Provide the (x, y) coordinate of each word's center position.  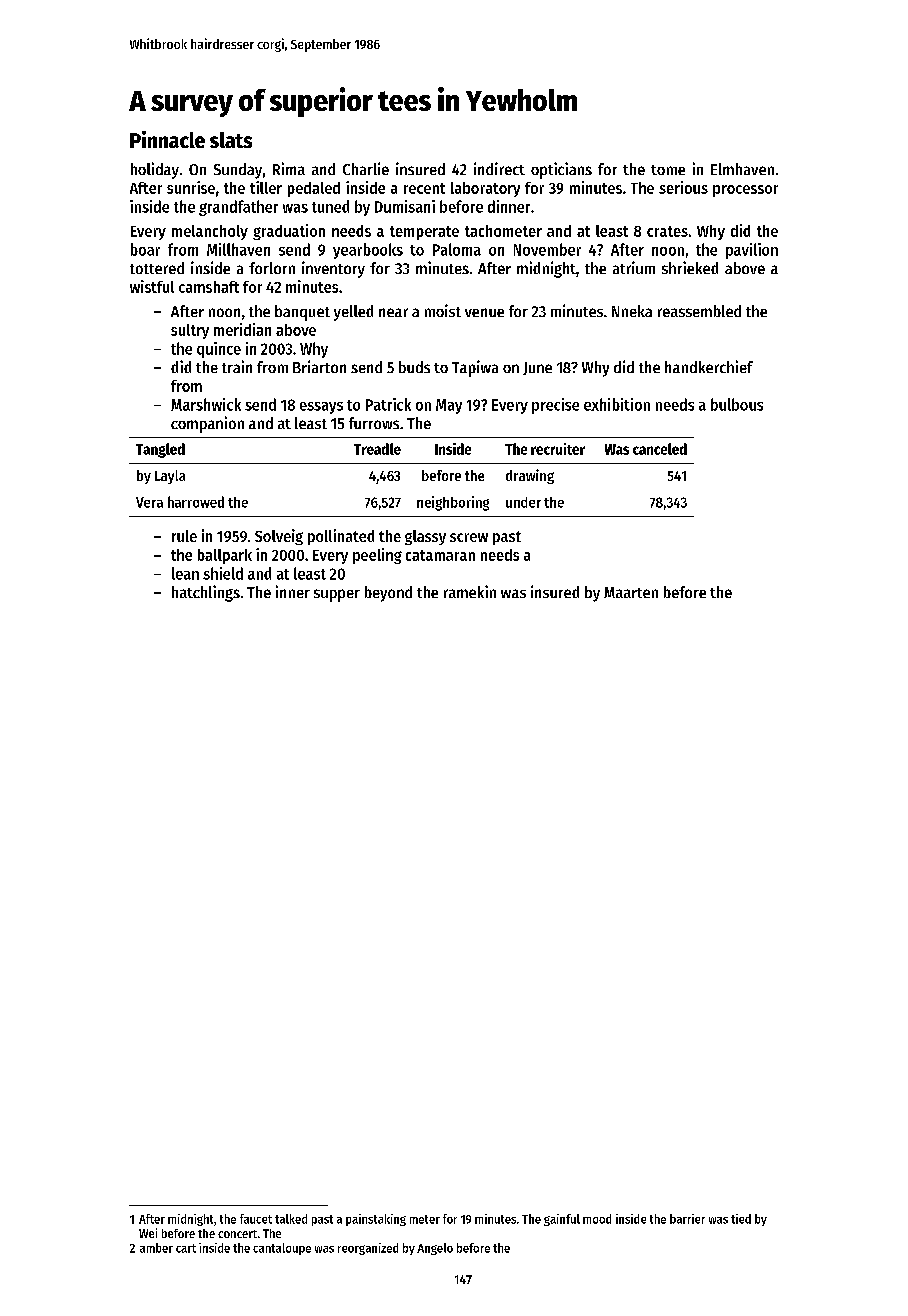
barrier (687, 1219)
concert (237, 1234)
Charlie (366, 168)
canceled (660, 449)
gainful (562, 1220)
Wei (148, 1233)
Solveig (279, 537)
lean (185, 573)
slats (231, 140)
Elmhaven (742, 169)
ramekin (470, 591)
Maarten (631, 592)
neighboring (453, 503)
